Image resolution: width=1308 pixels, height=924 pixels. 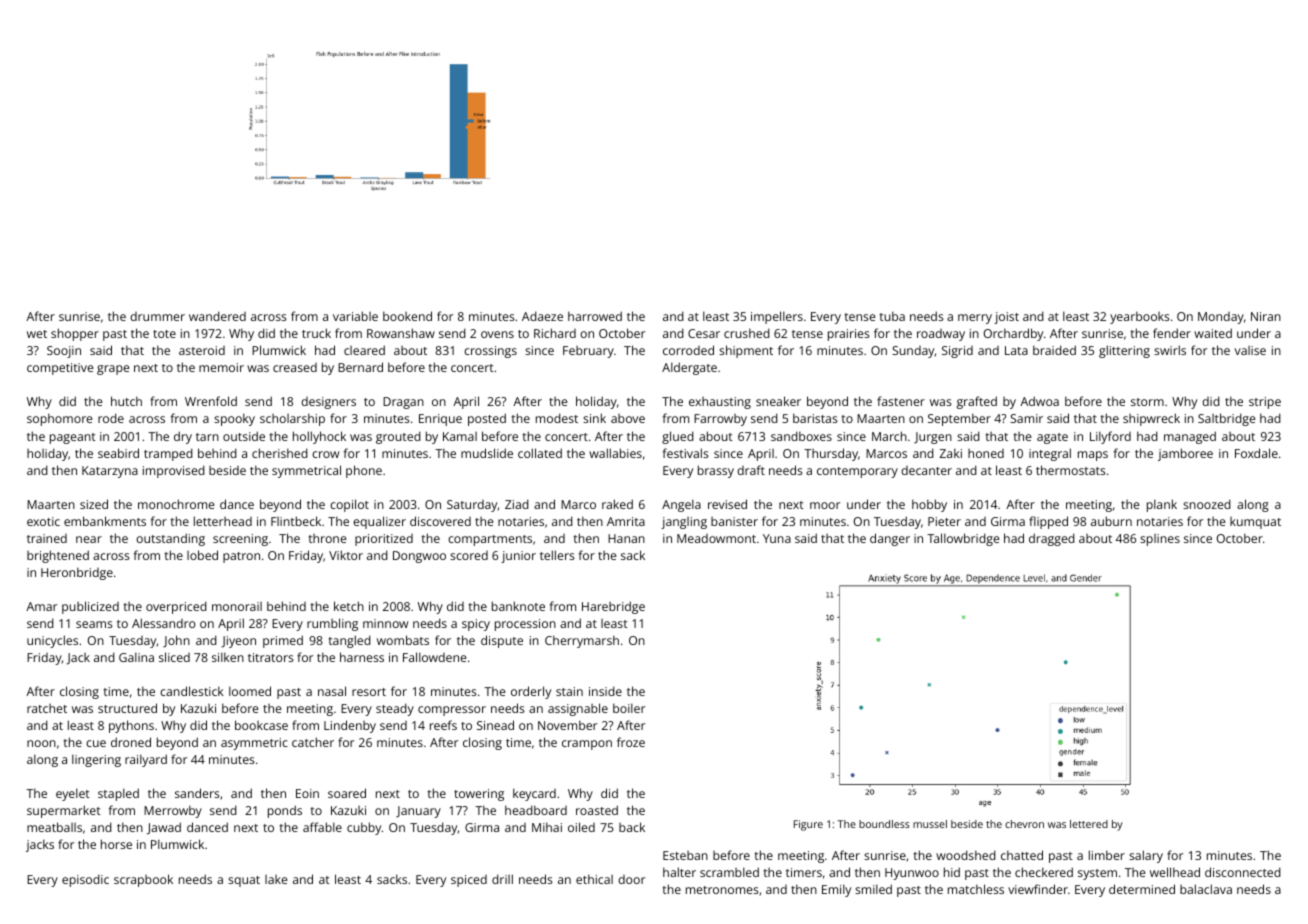 I want to click on Yuna, so click(x=777, y=538).
